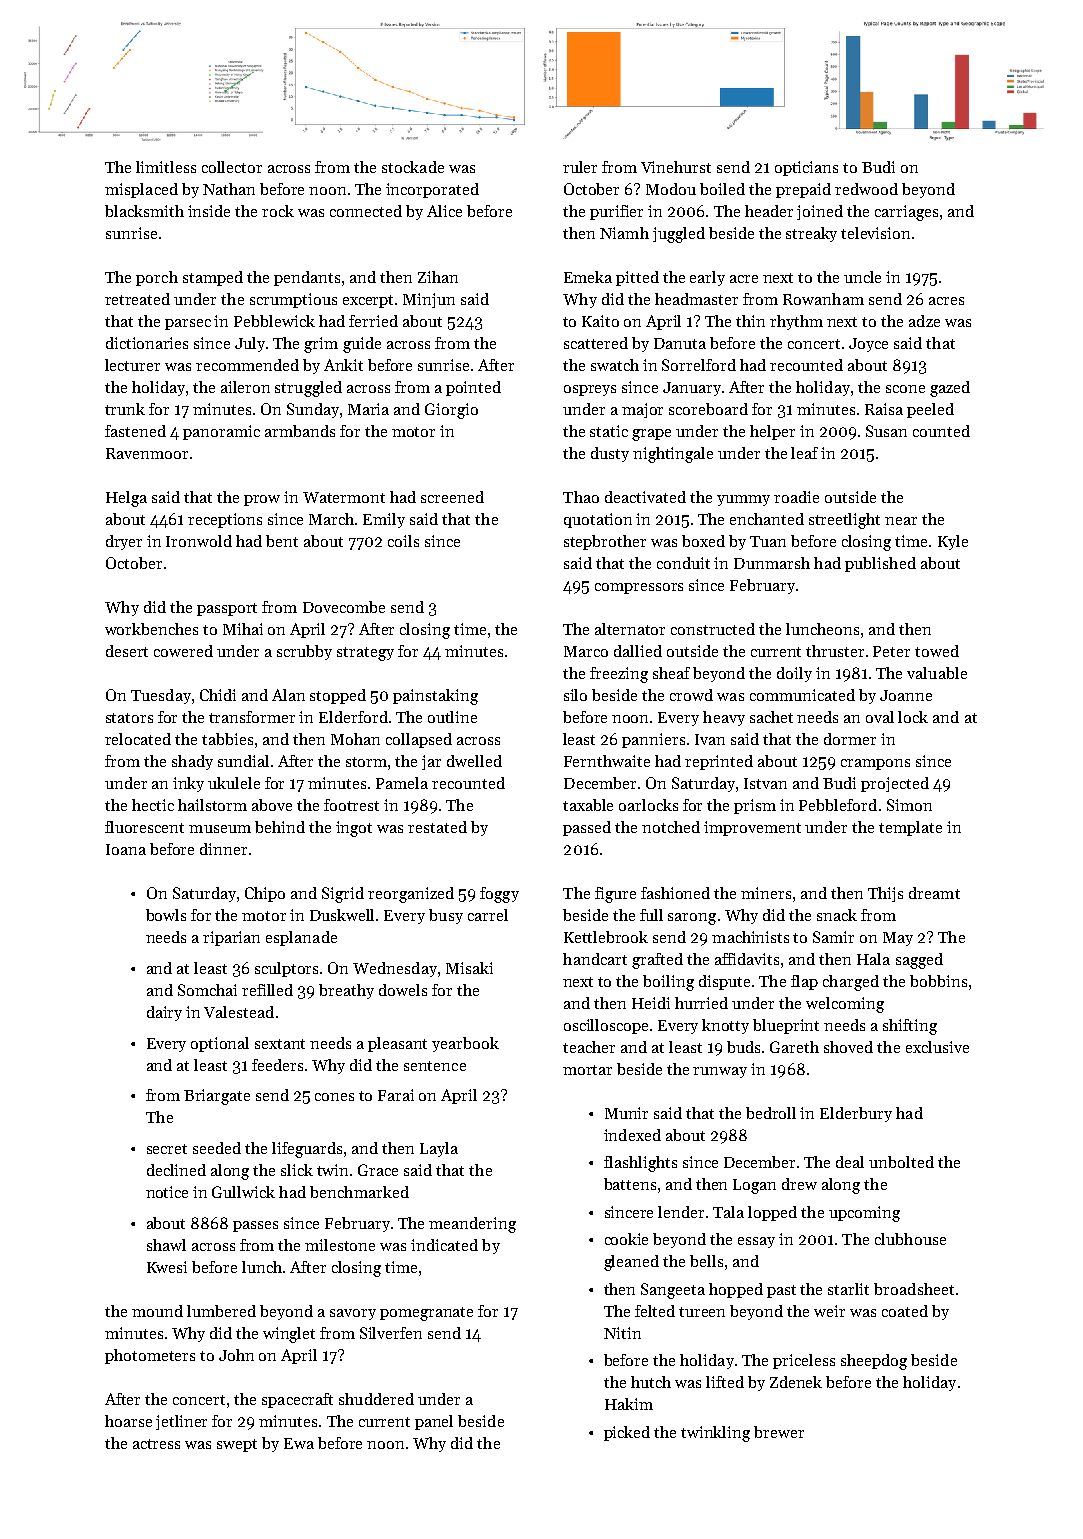 The image size is (1083, 1539). I want to click on esplanade, so click(301, 938).
